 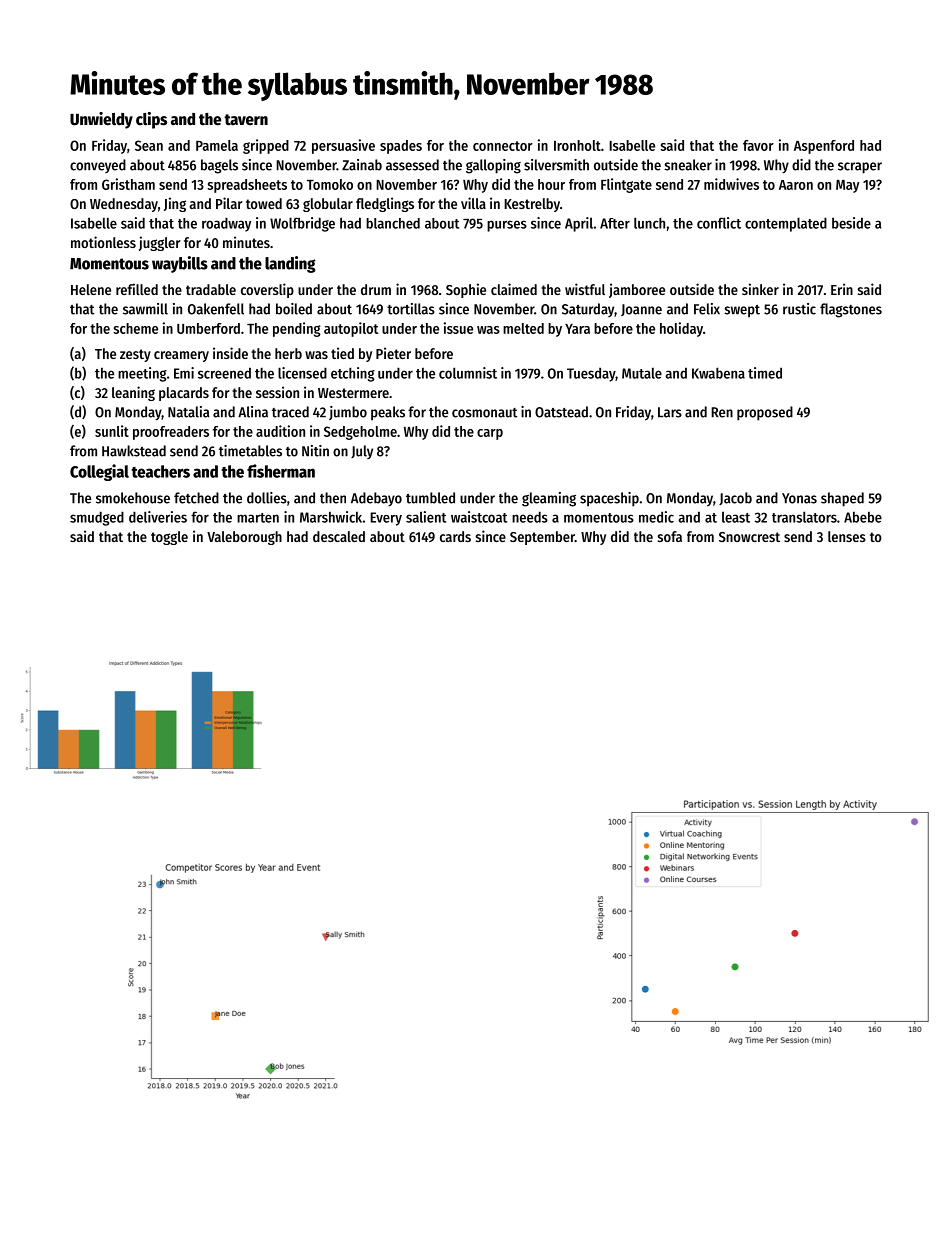 What do you see at coordinates (749, 537) in the page?
I see `Snowcrest` at bounding box center [749, 537].
